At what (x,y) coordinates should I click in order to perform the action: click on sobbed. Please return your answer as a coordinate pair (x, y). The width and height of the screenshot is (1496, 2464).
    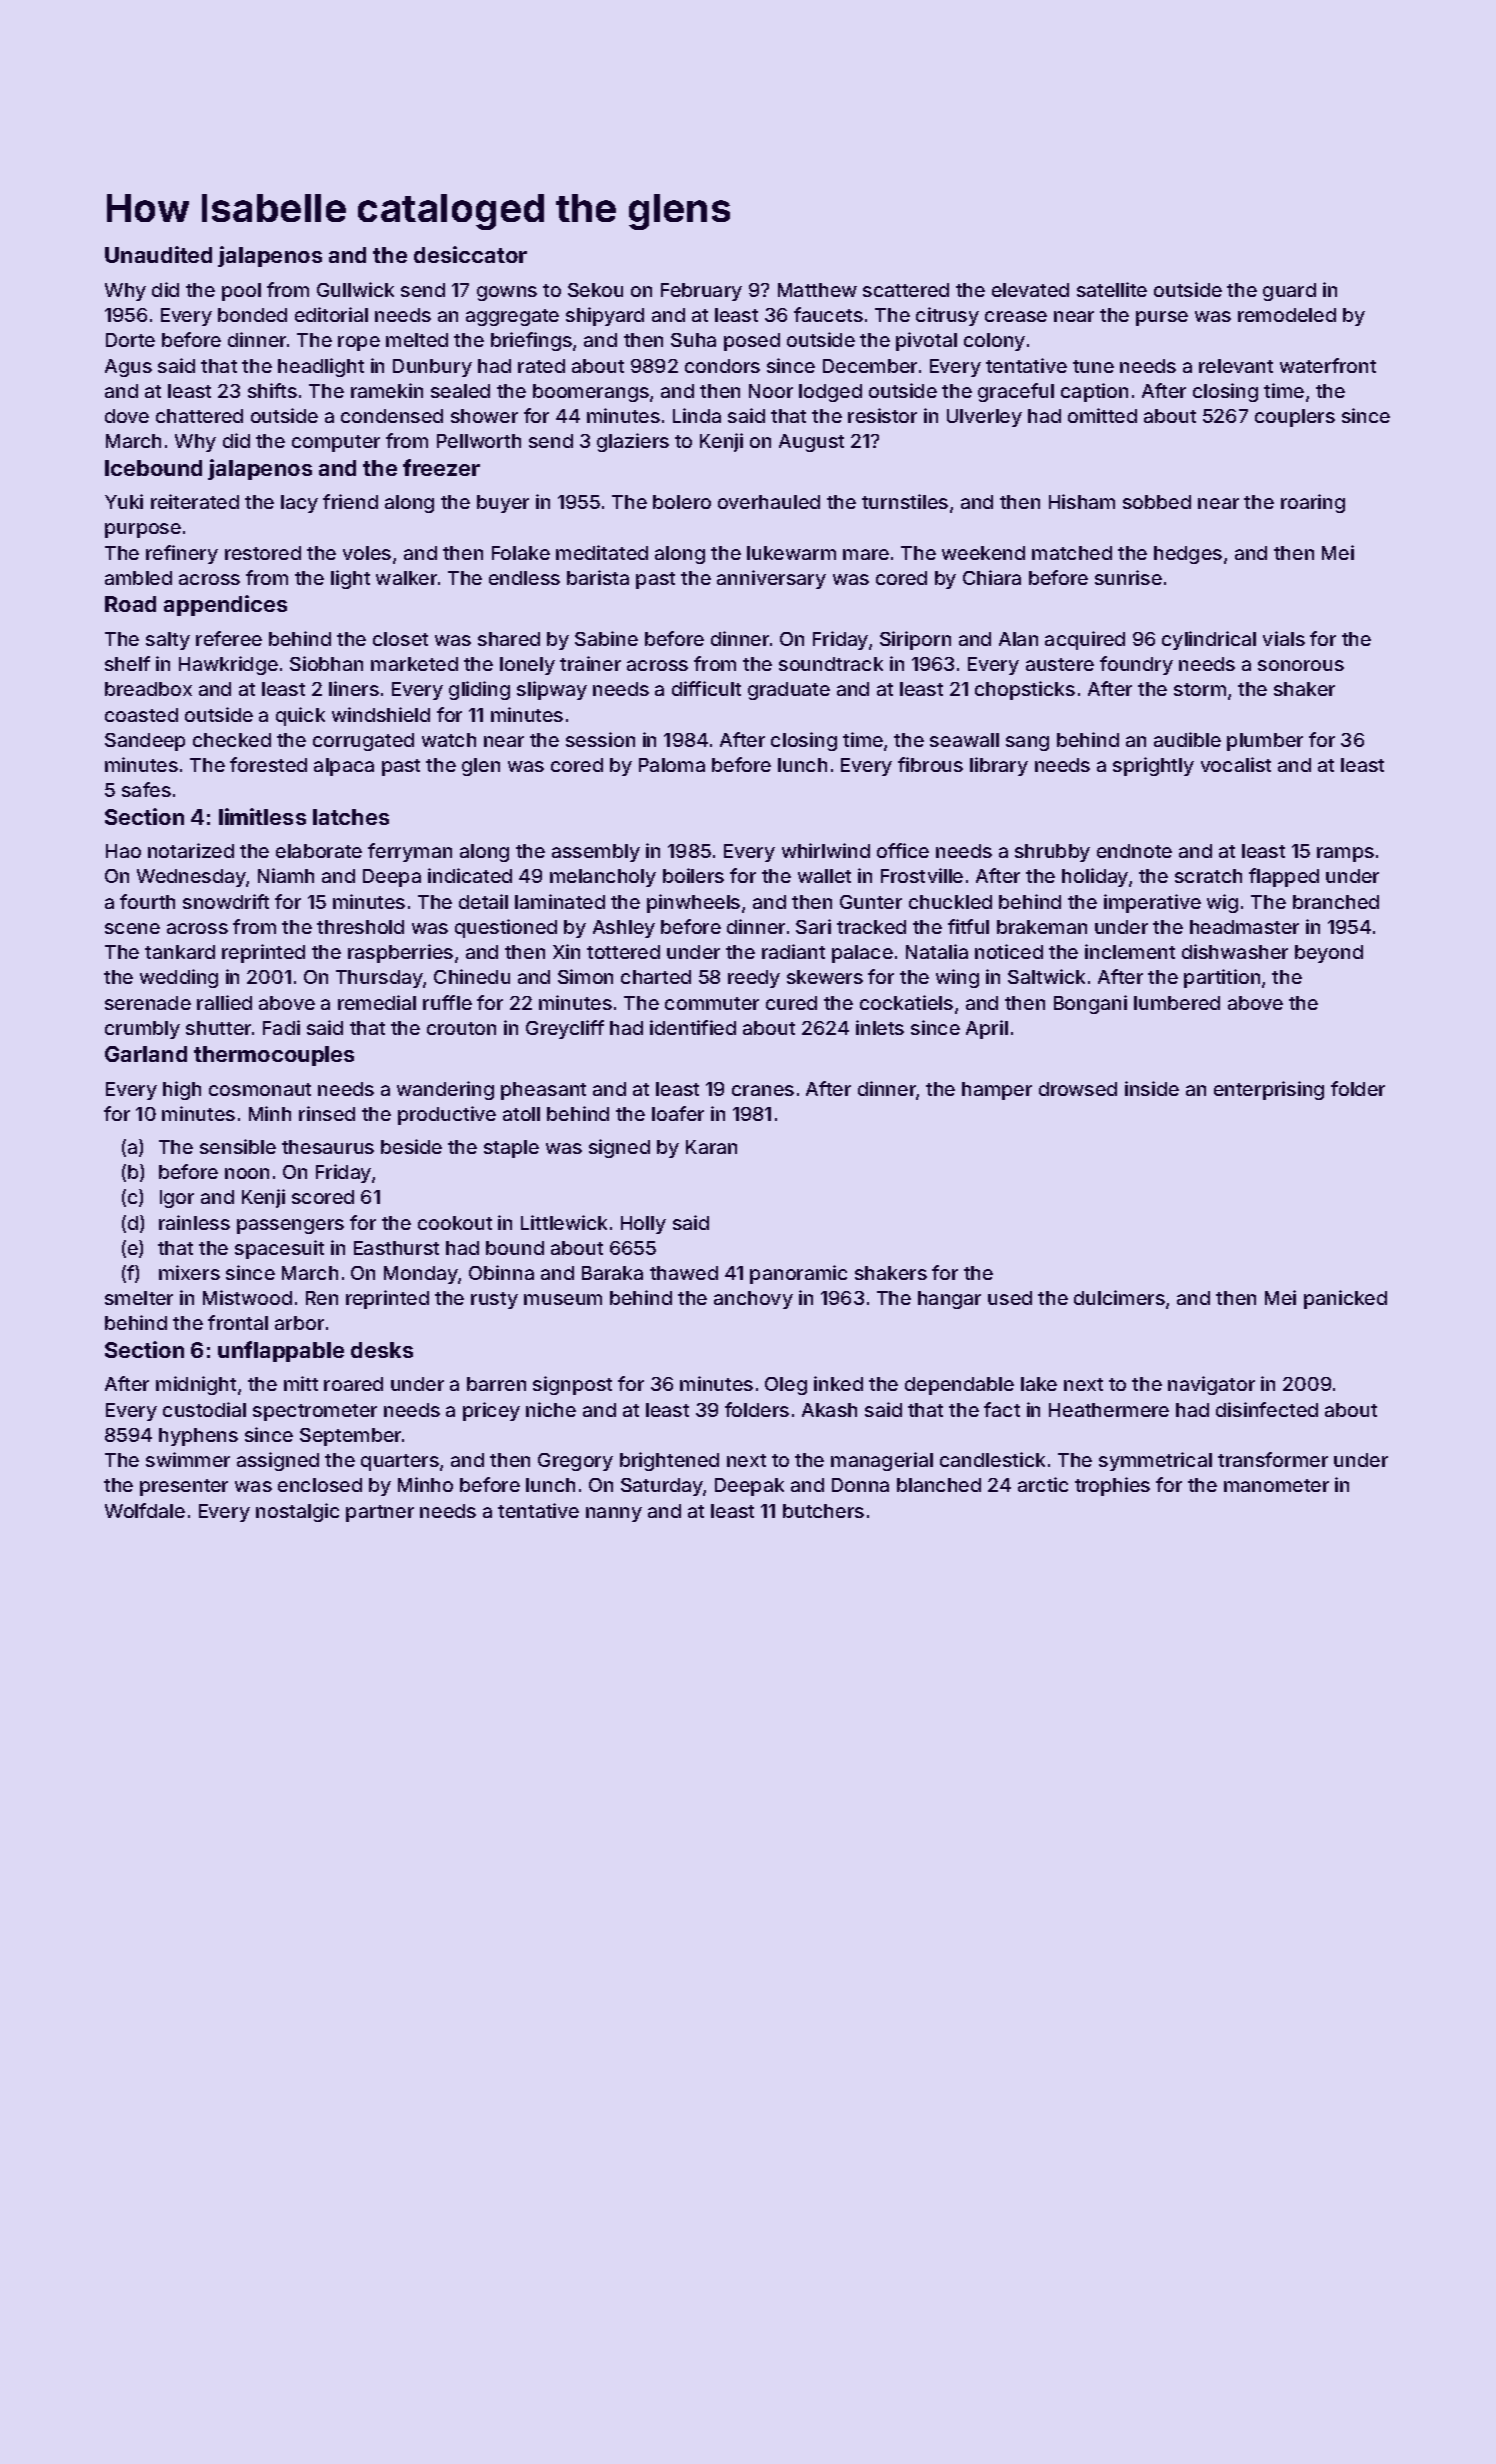
    Looking at the image, I should click on (1157, 502).
